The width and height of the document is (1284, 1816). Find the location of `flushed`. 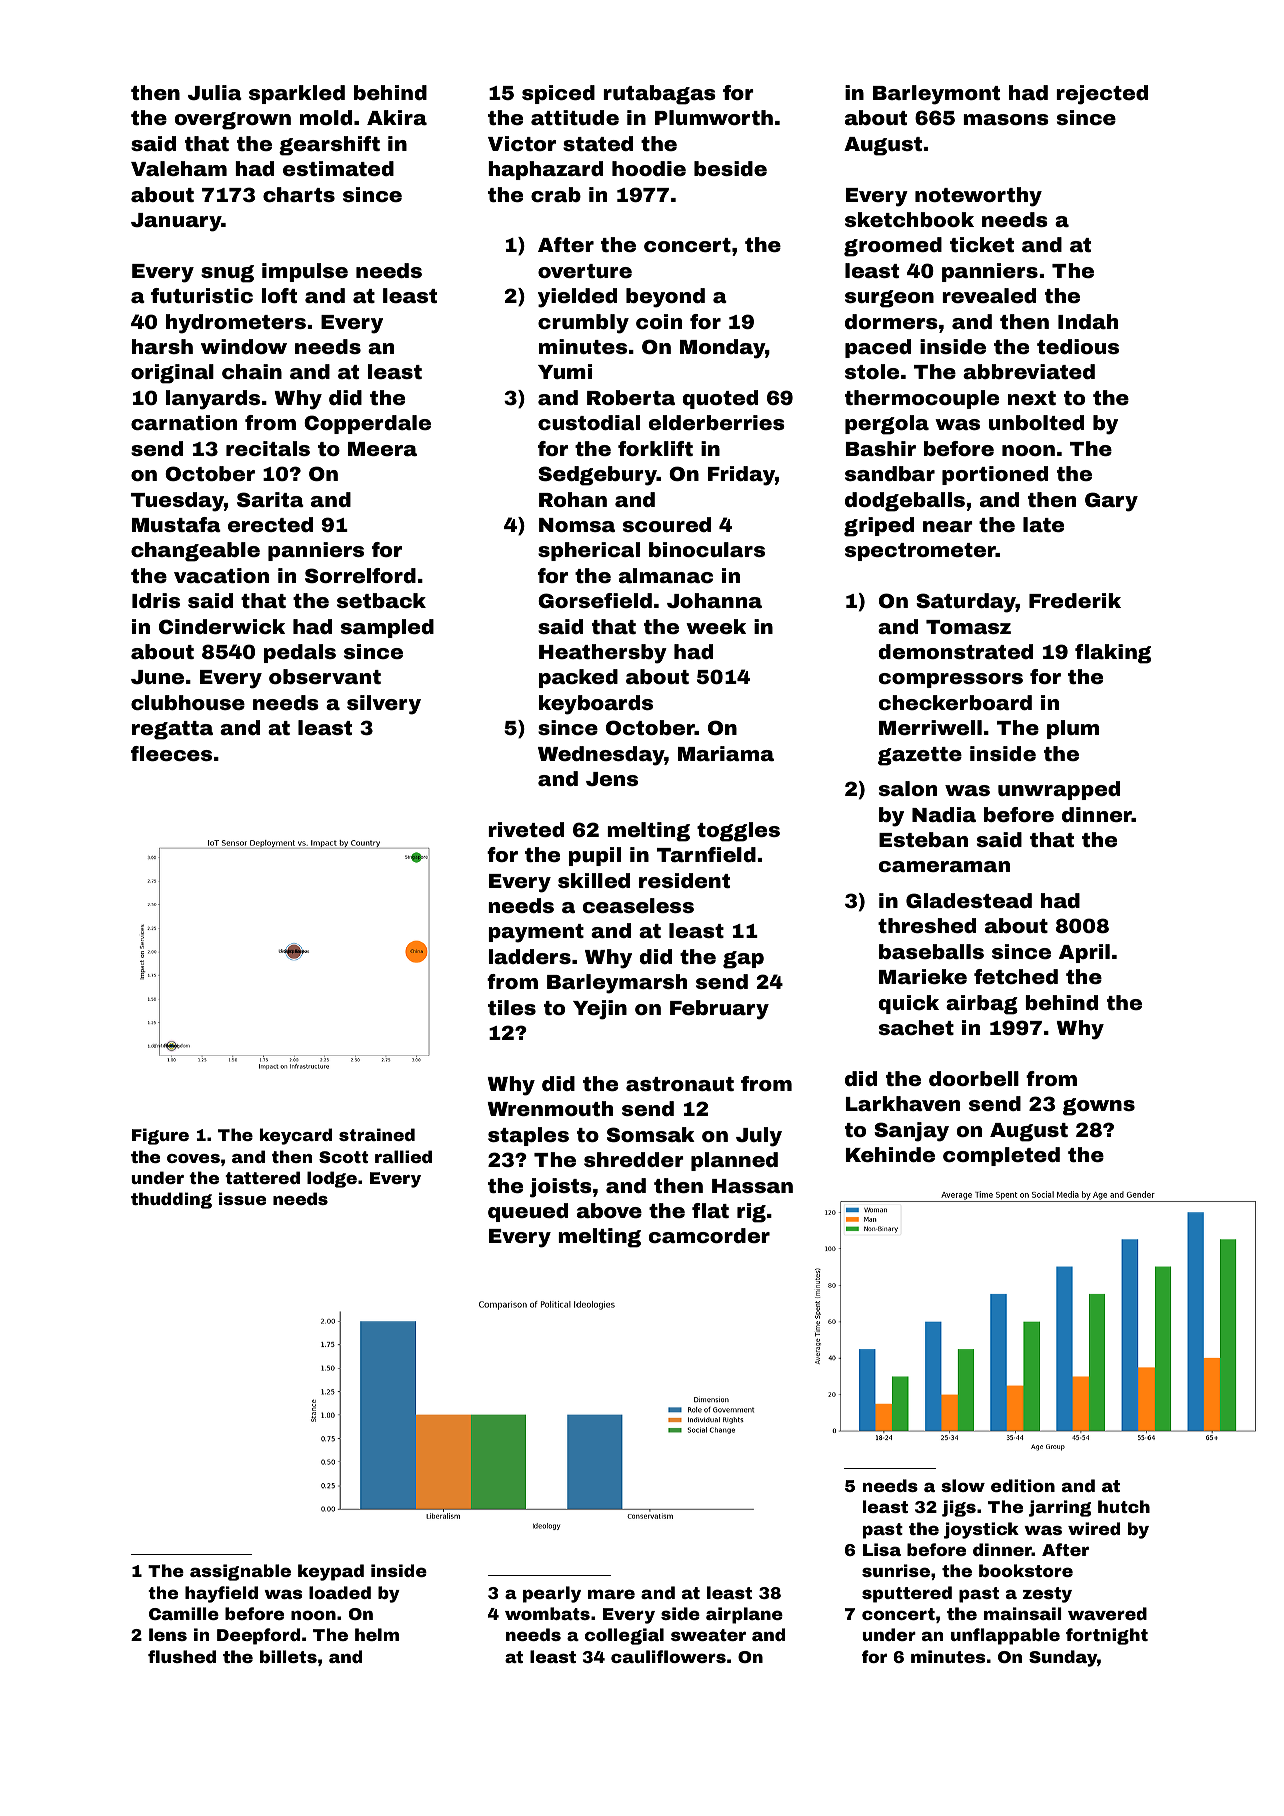

flushed is located at coordinates (182, 1656).
